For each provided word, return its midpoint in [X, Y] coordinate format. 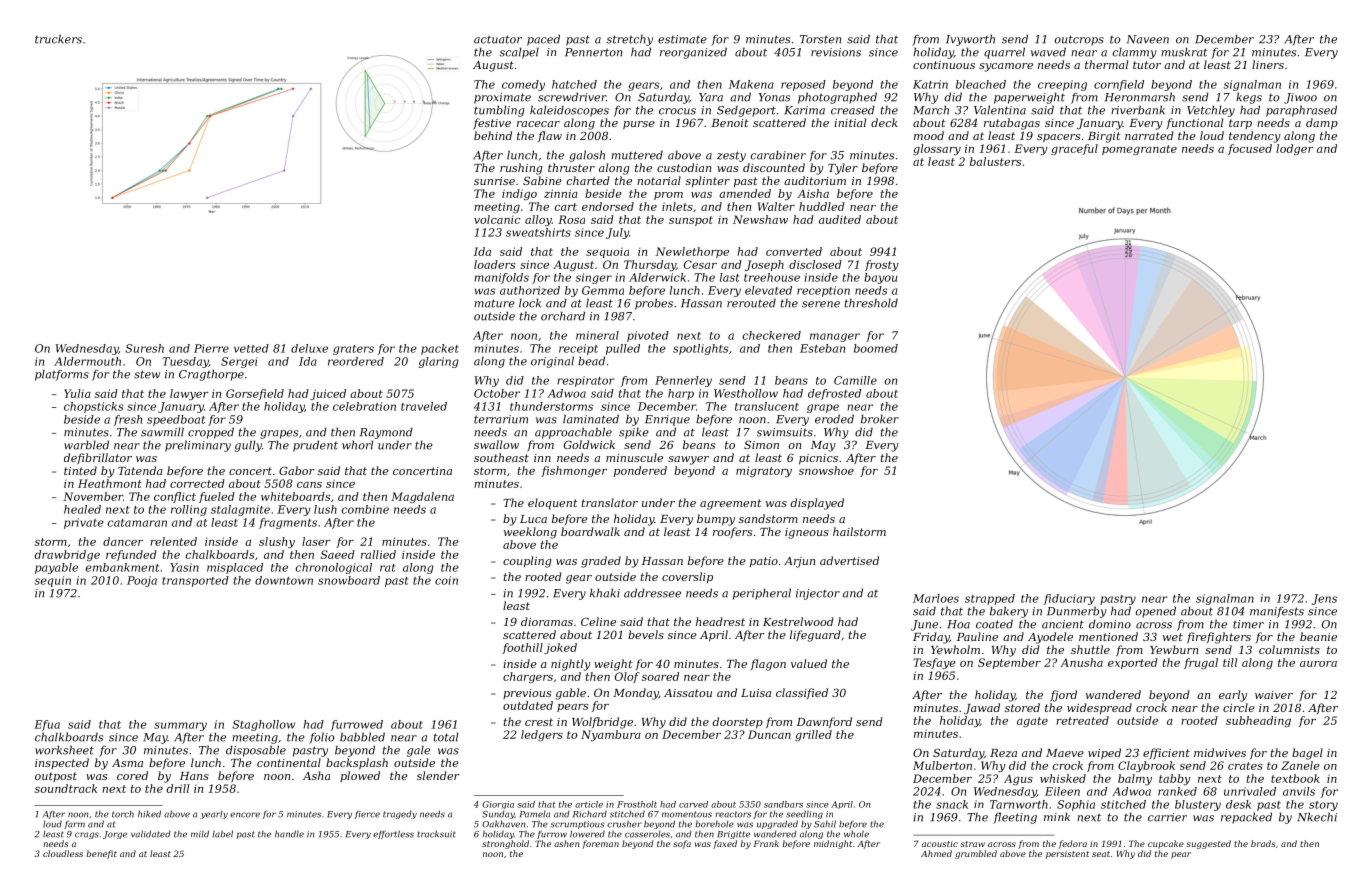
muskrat [1184, 52]
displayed [817, 504]
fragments [288, 523]
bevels [646, 634]
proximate [502, 98]
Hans [194, 776]
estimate [682, 39]
